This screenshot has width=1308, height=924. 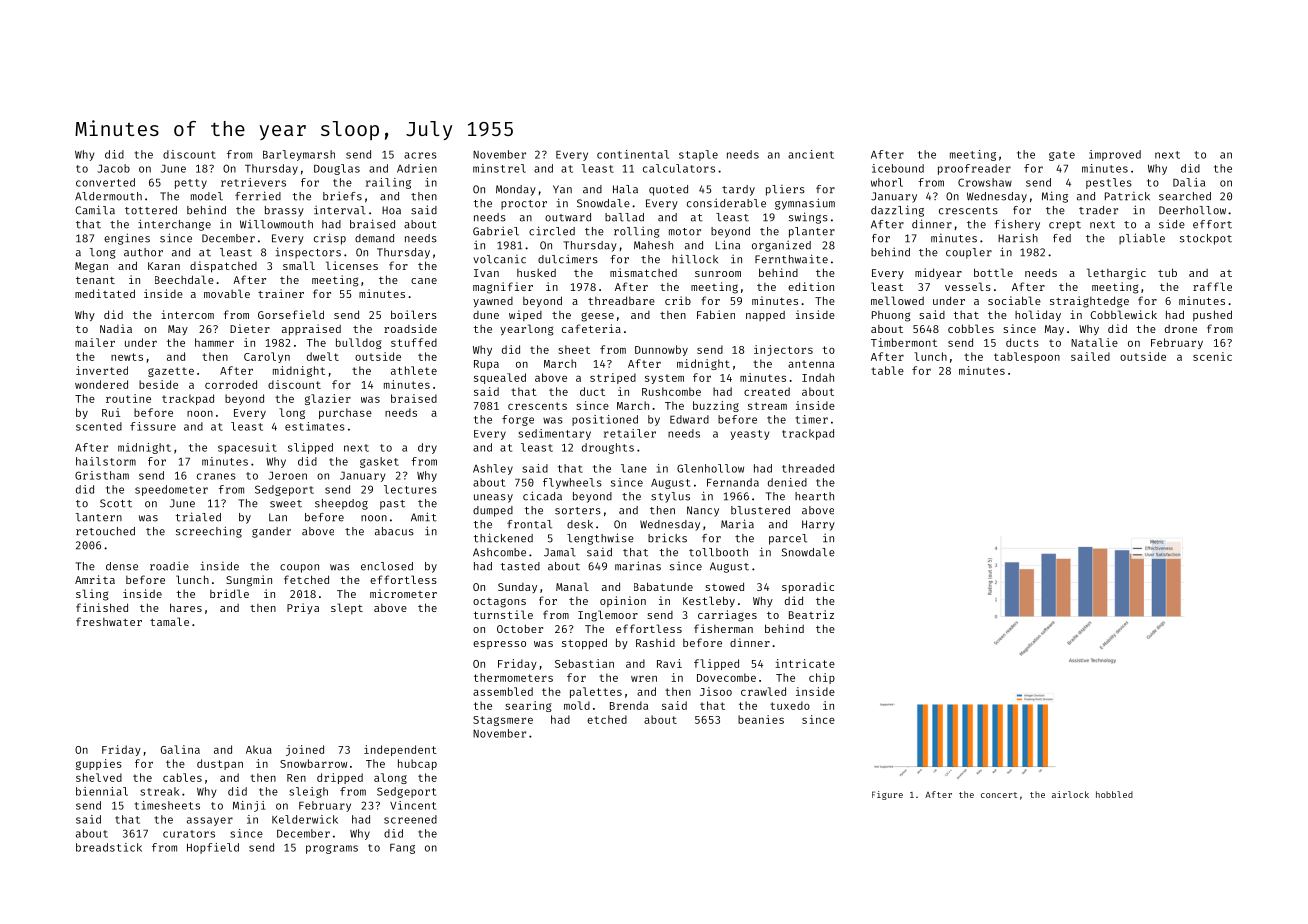 I want to click on meditated, so click(x=105, y=293).
